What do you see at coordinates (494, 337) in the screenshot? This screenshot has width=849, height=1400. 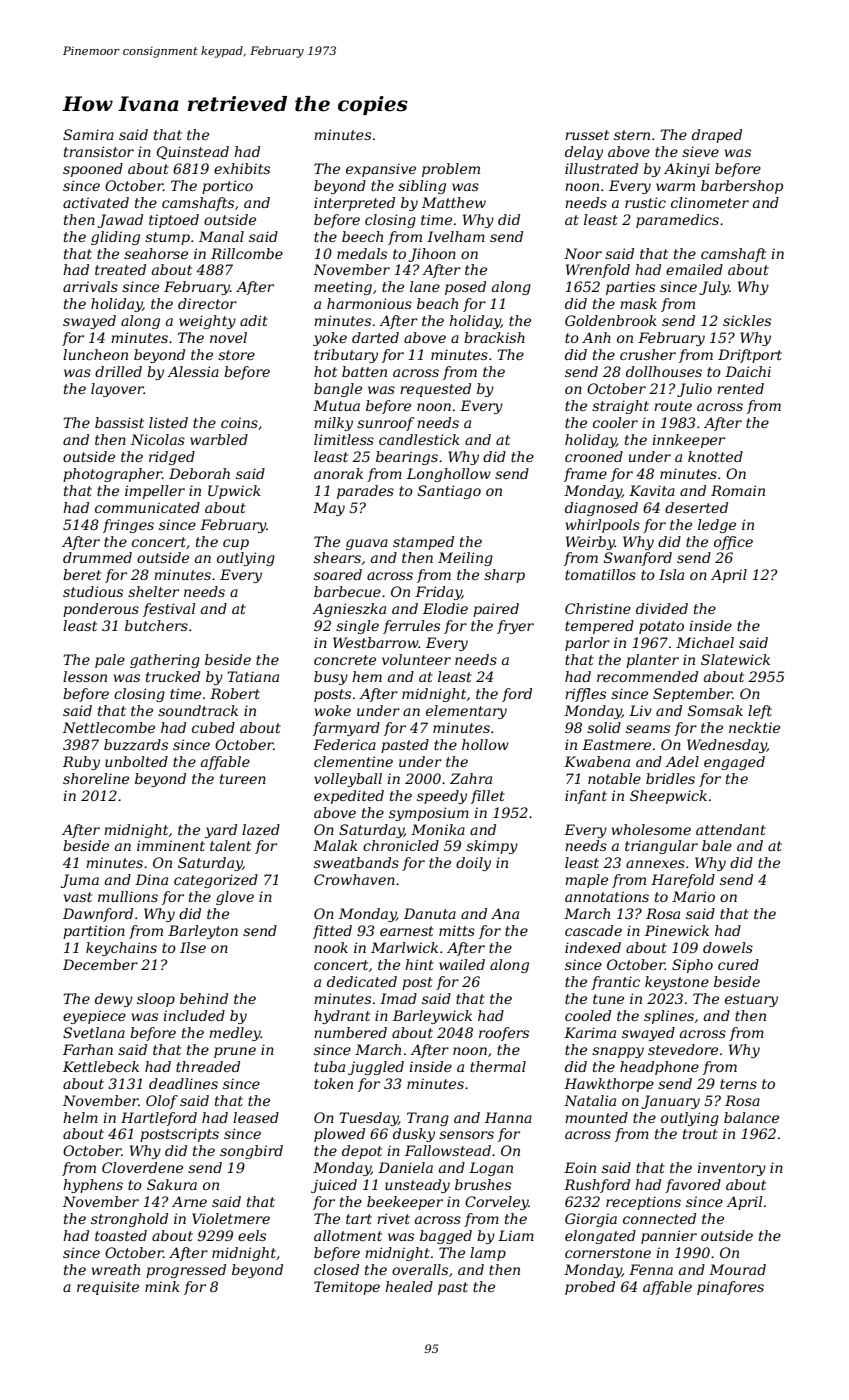 I see `brackish` at bounding box center [494, 337].
